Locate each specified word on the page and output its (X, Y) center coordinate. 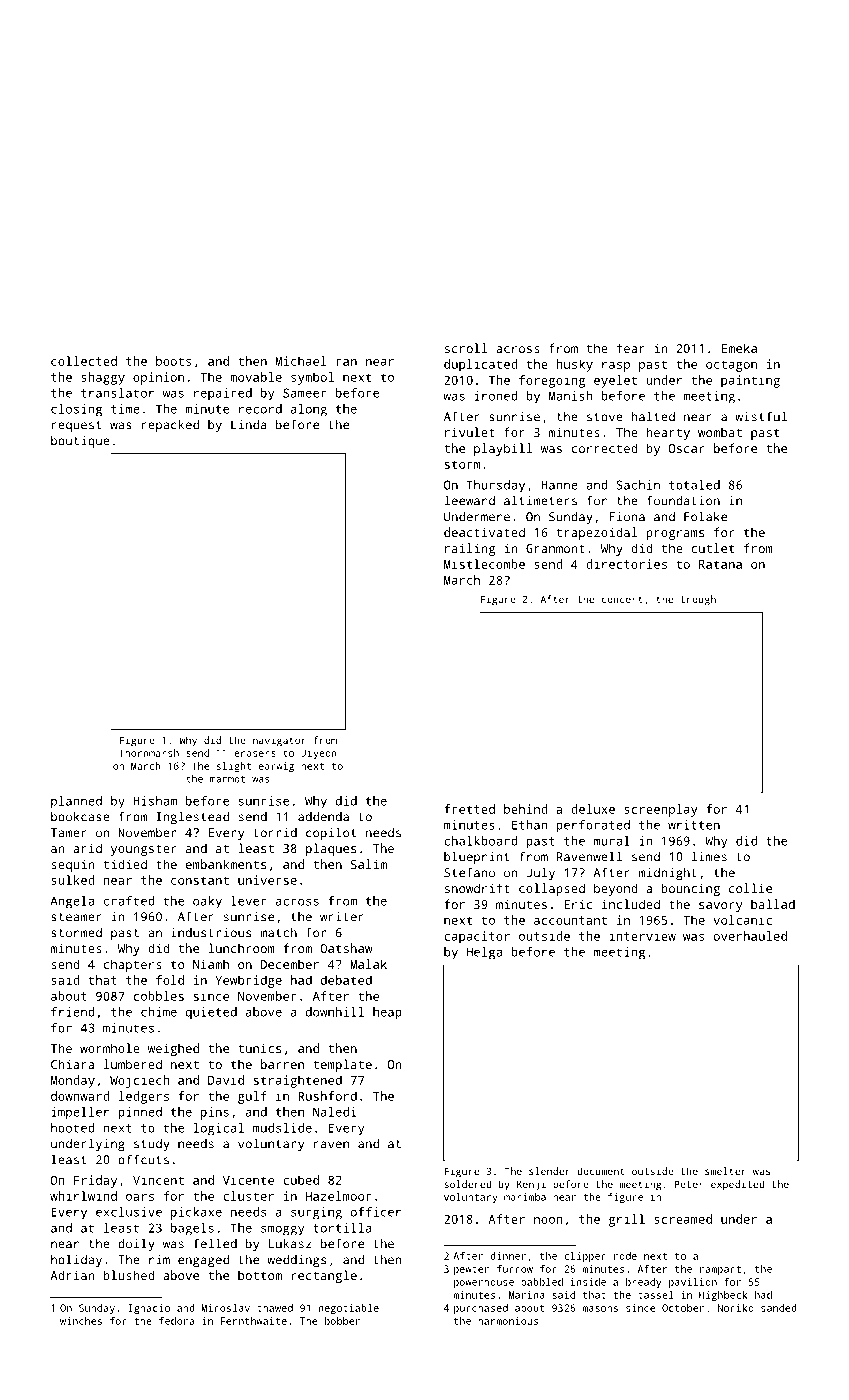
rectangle (324, 1276)
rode (625, 1256)
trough (698, 600)
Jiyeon (319, 754)
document (600, 1171)
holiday (76, 1260)
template (342, 1065)
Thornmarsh (149, 753)
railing (470, 549)
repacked (170, 425)
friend (73, 1012)
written (694, 825)
